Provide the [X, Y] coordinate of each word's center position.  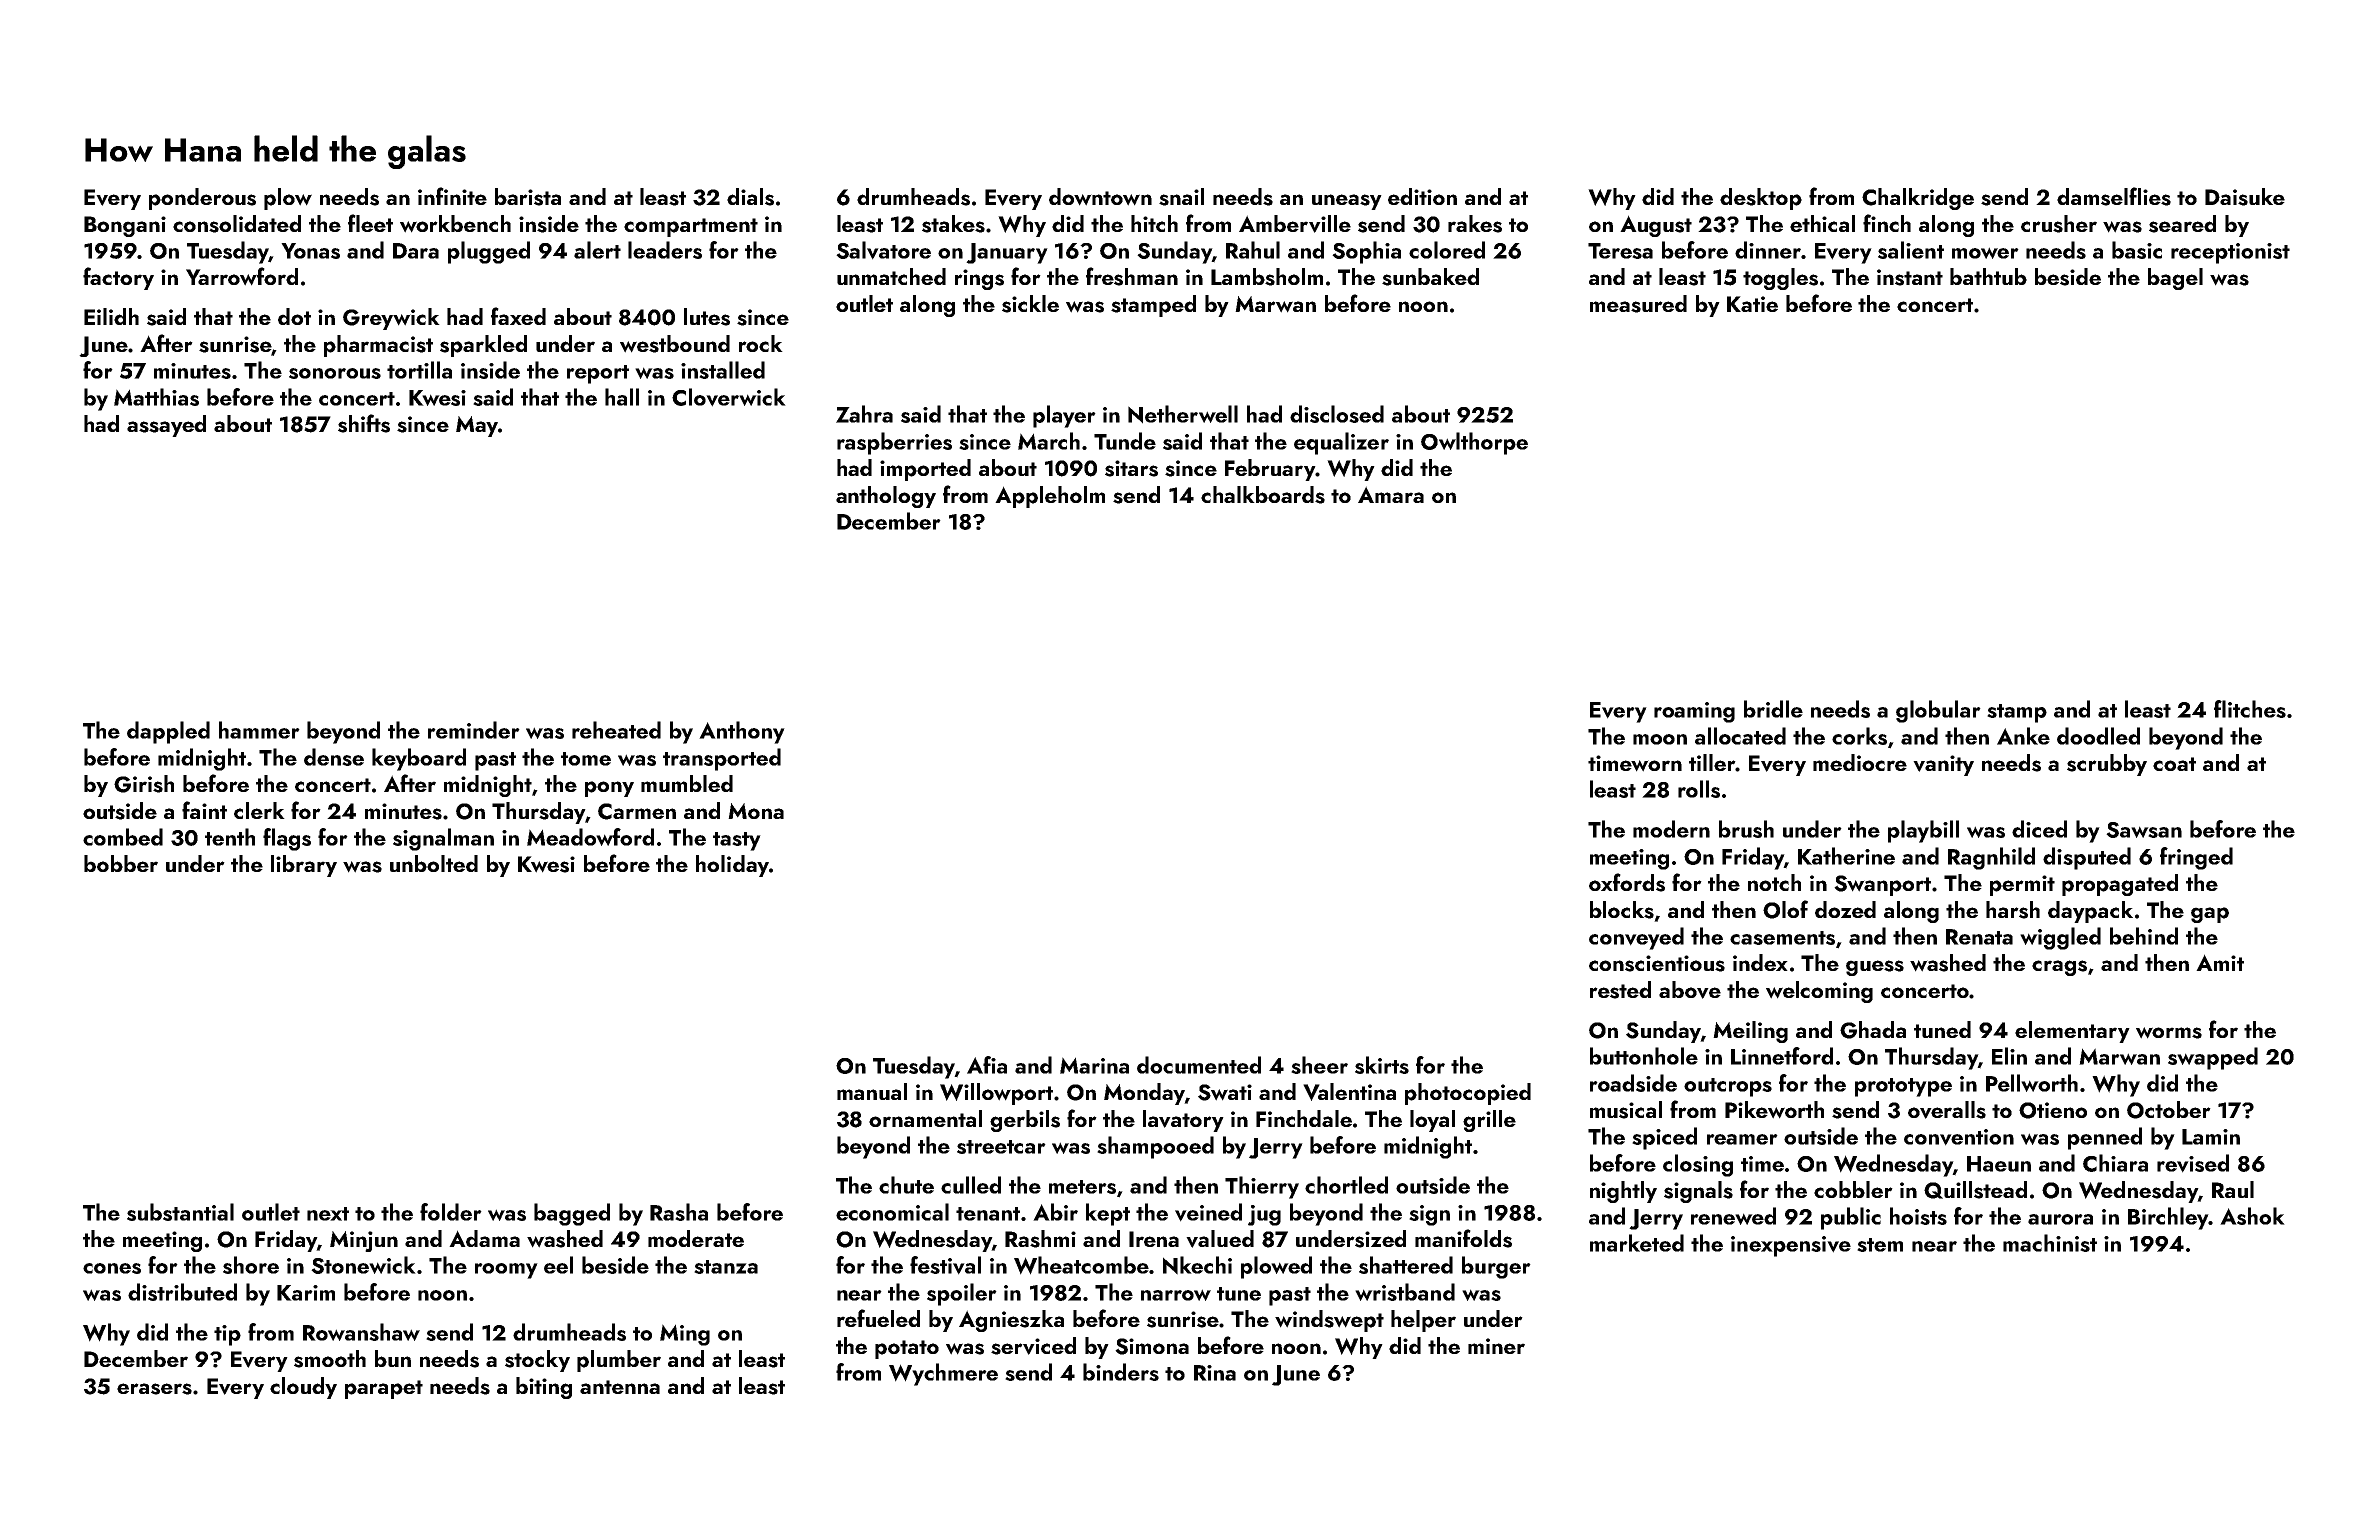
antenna [620, 1387]
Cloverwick [729, 397]
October [2169, 1110]
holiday [732, 866]
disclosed [1337, 414]
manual [872, 1091]
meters [1082, 1187]
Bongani [125, 226]
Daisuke [2245, 197]
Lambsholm [1267, 277]
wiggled [2060, 938]
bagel [2175, 279]
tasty [737, 841]
